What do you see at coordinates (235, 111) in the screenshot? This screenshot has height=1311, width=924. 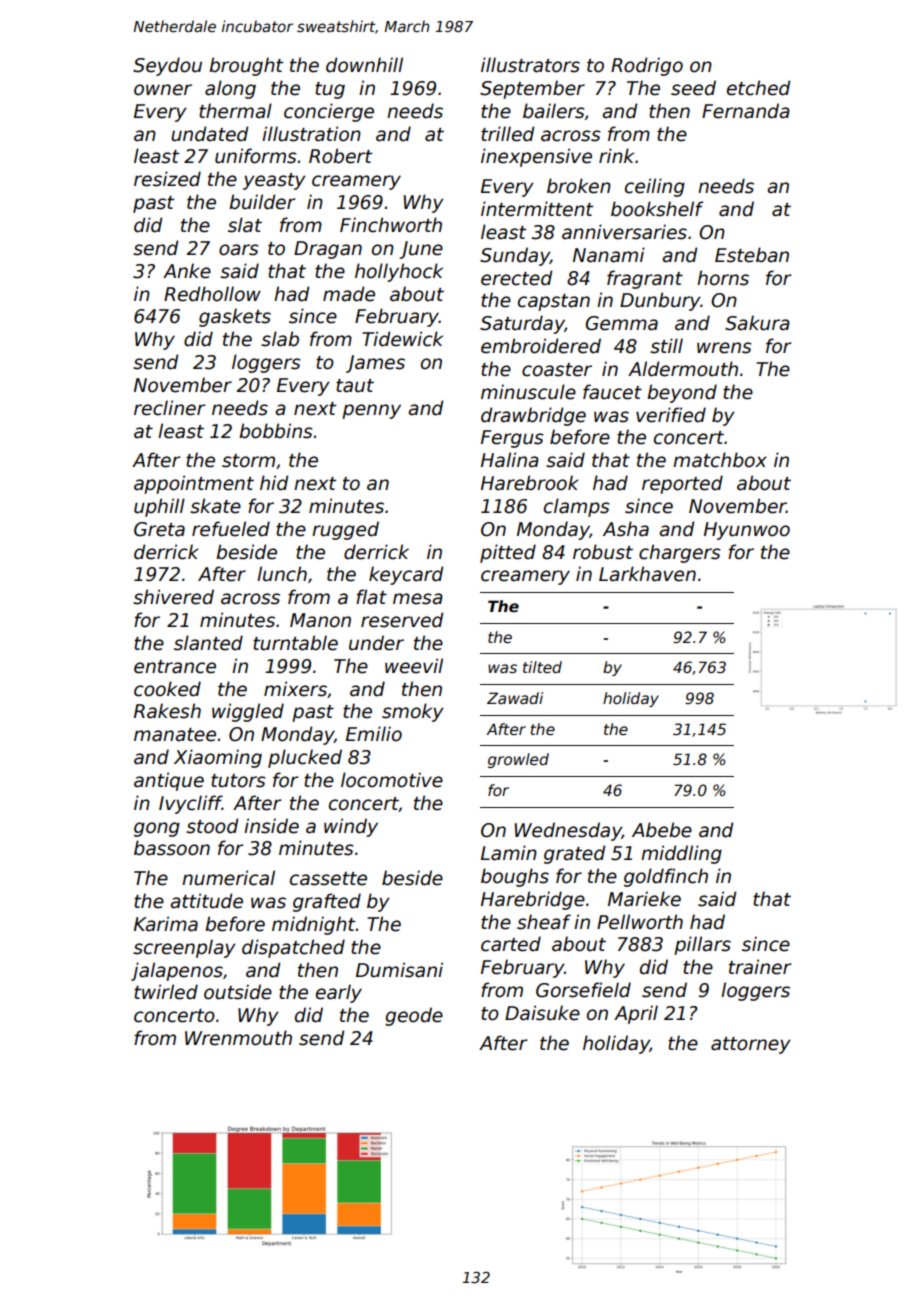 I see `thermal` at bounding box center [235, 111].
